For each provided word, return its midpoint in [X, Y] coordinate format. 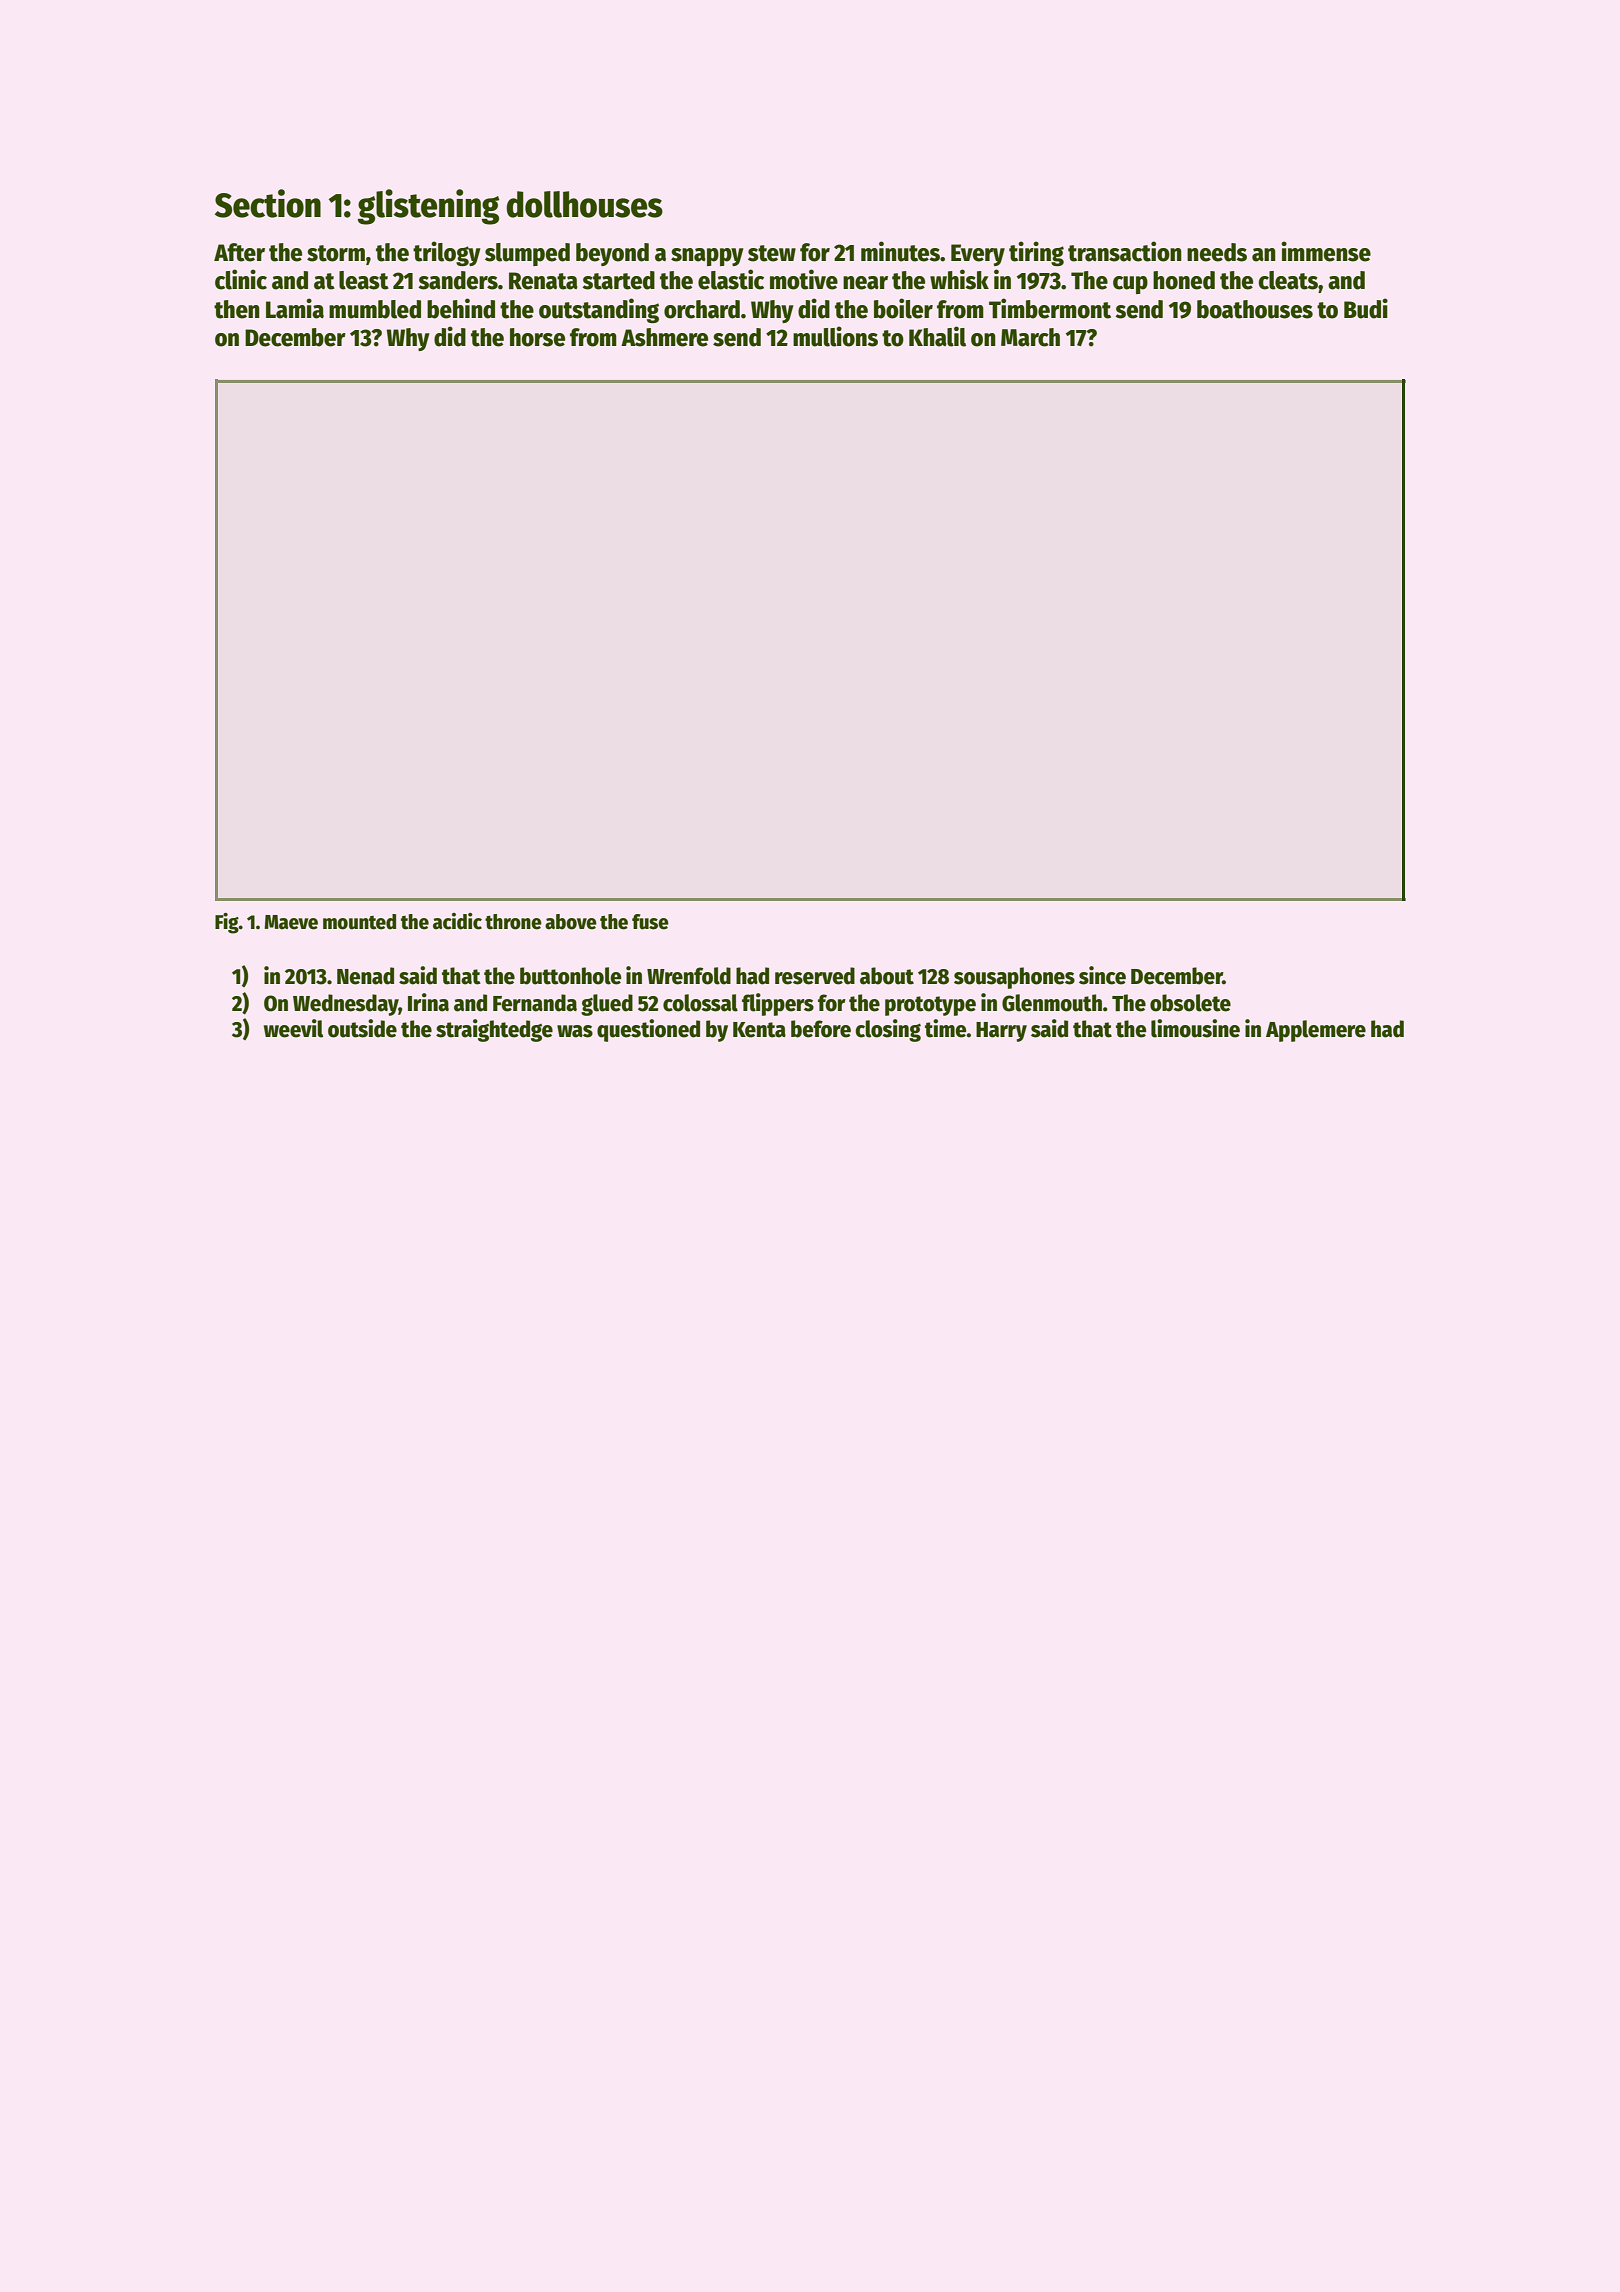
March [1030, 337]
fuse [650, 922]
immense [1326, 251]
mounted [359, 922]
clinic [241, 279]
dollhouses [584, 204]
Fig [227, 923]
